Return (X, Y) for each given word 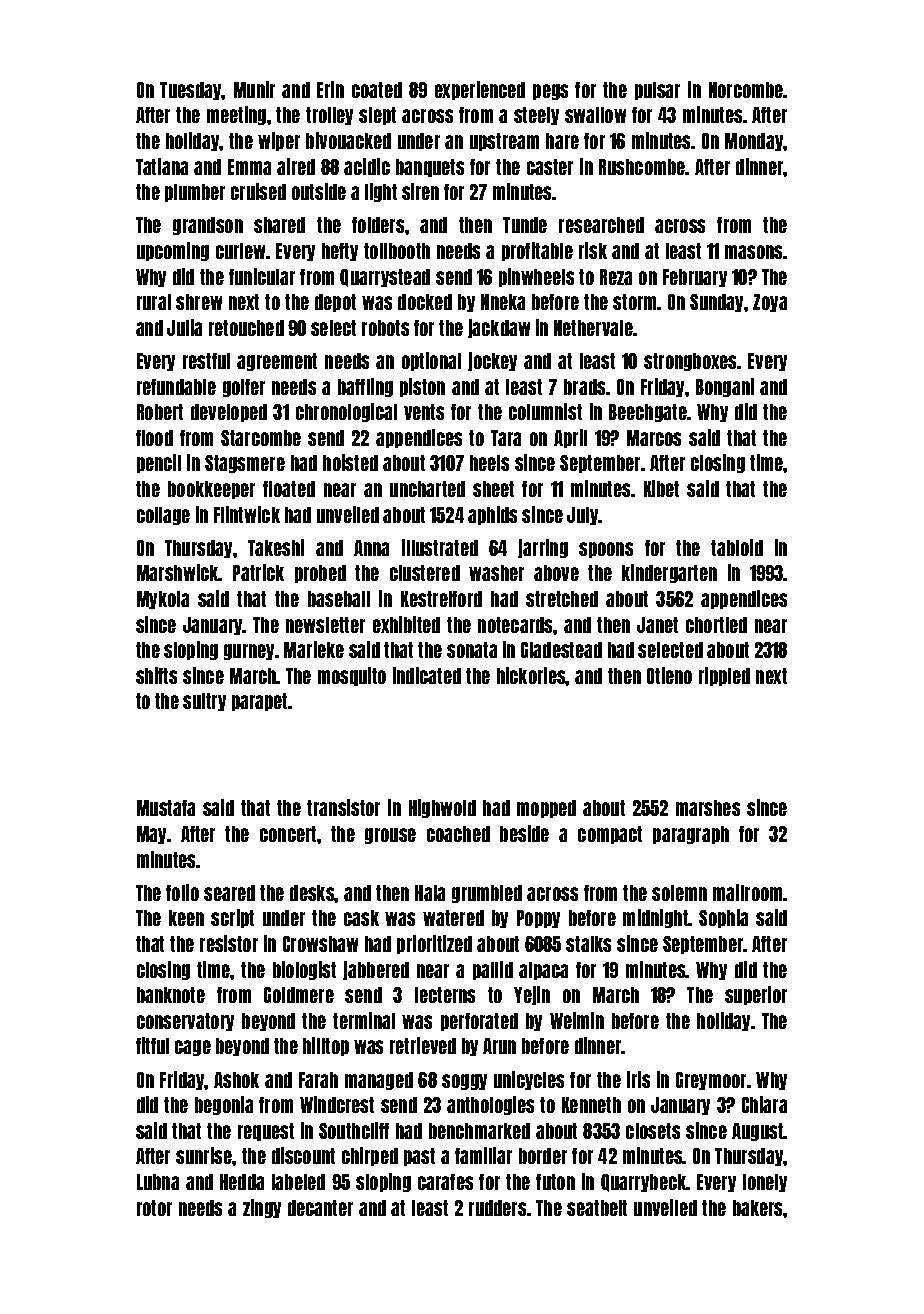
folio (182, 892)
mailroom (748, 892)
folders (378, 225)
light (381, 192)
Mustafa (166, 808)
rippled (724, 676)
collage (163, 516)
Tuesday (191, 91)
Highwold (442, 808)
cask (361, 918)
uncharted (427, 489)
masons (754, 252)
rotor (154, 1208)
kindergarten (669, 573)
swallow (595, 115)
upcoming (173, 251)
